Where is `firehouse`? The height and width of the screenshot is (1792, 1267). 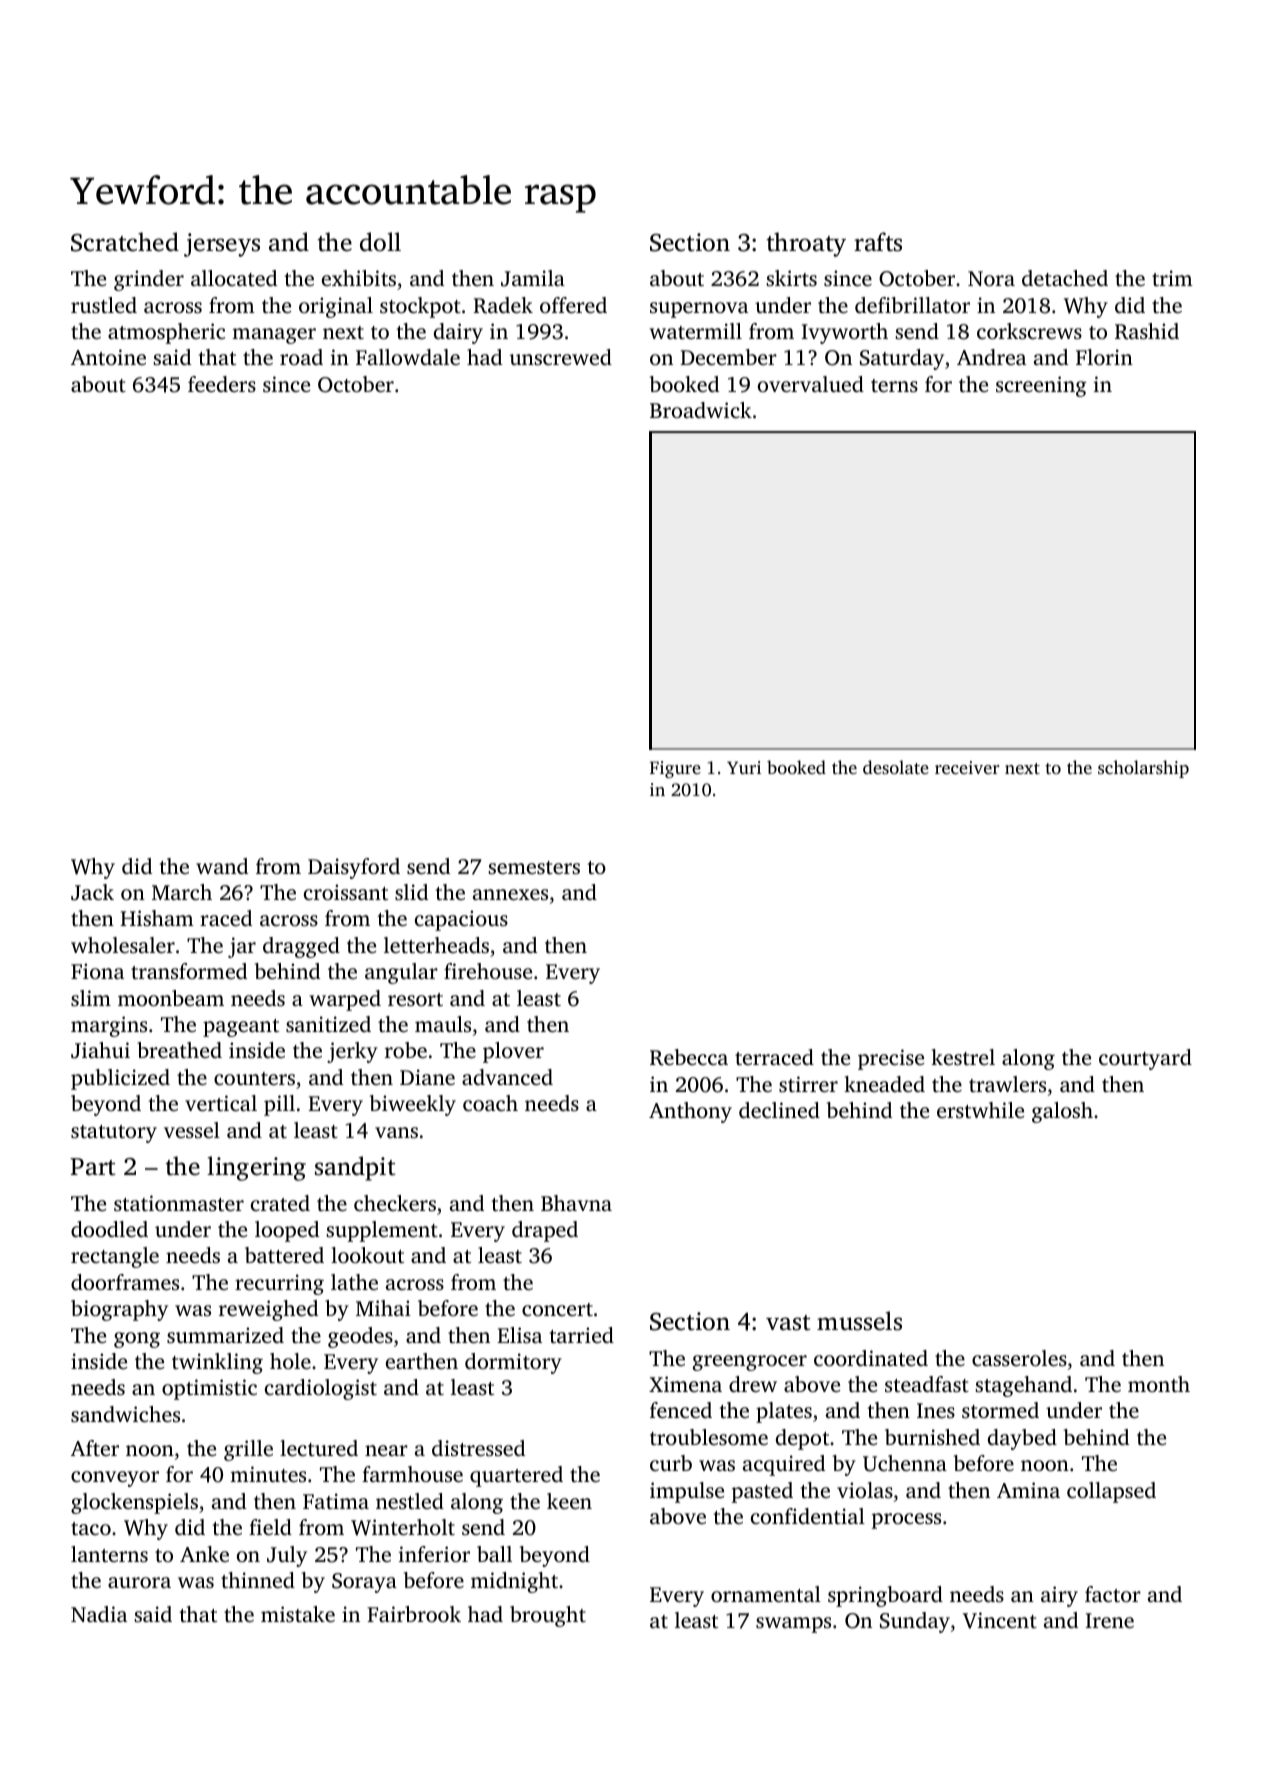
firehouse is located at coordinates (488, 971).
